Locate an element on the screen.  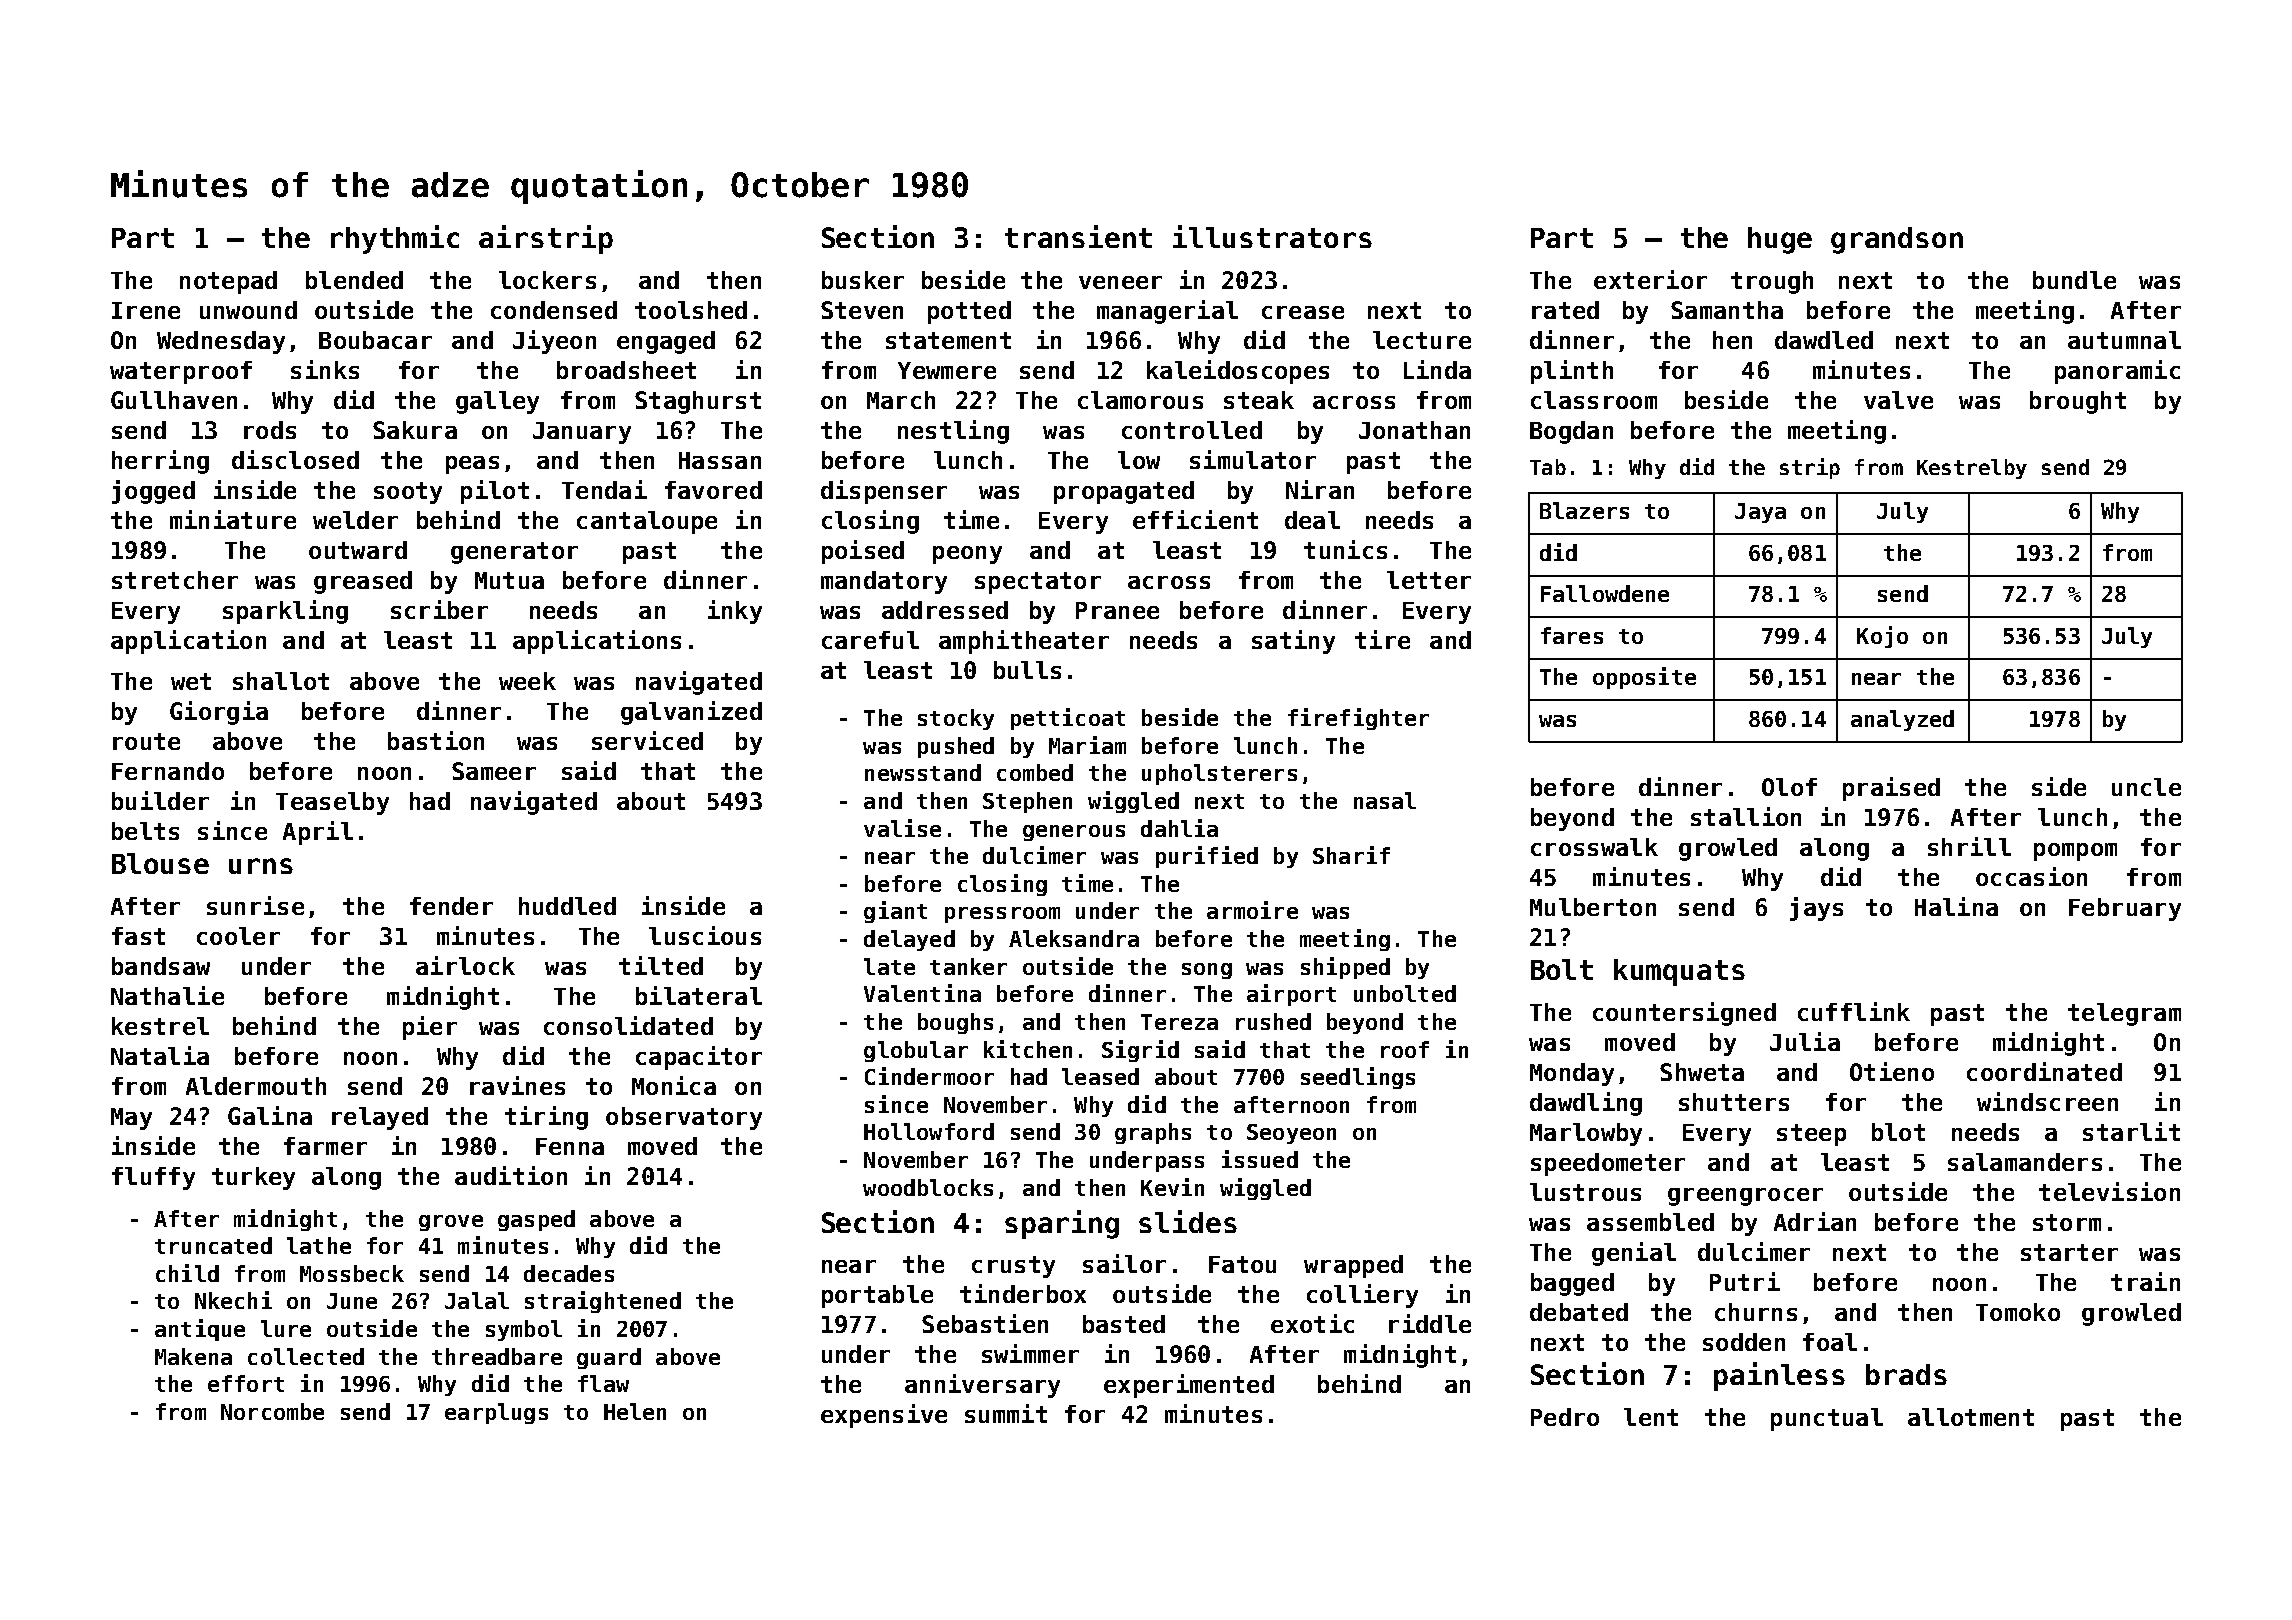
rhythmic is located at coordinates (395, 239).
